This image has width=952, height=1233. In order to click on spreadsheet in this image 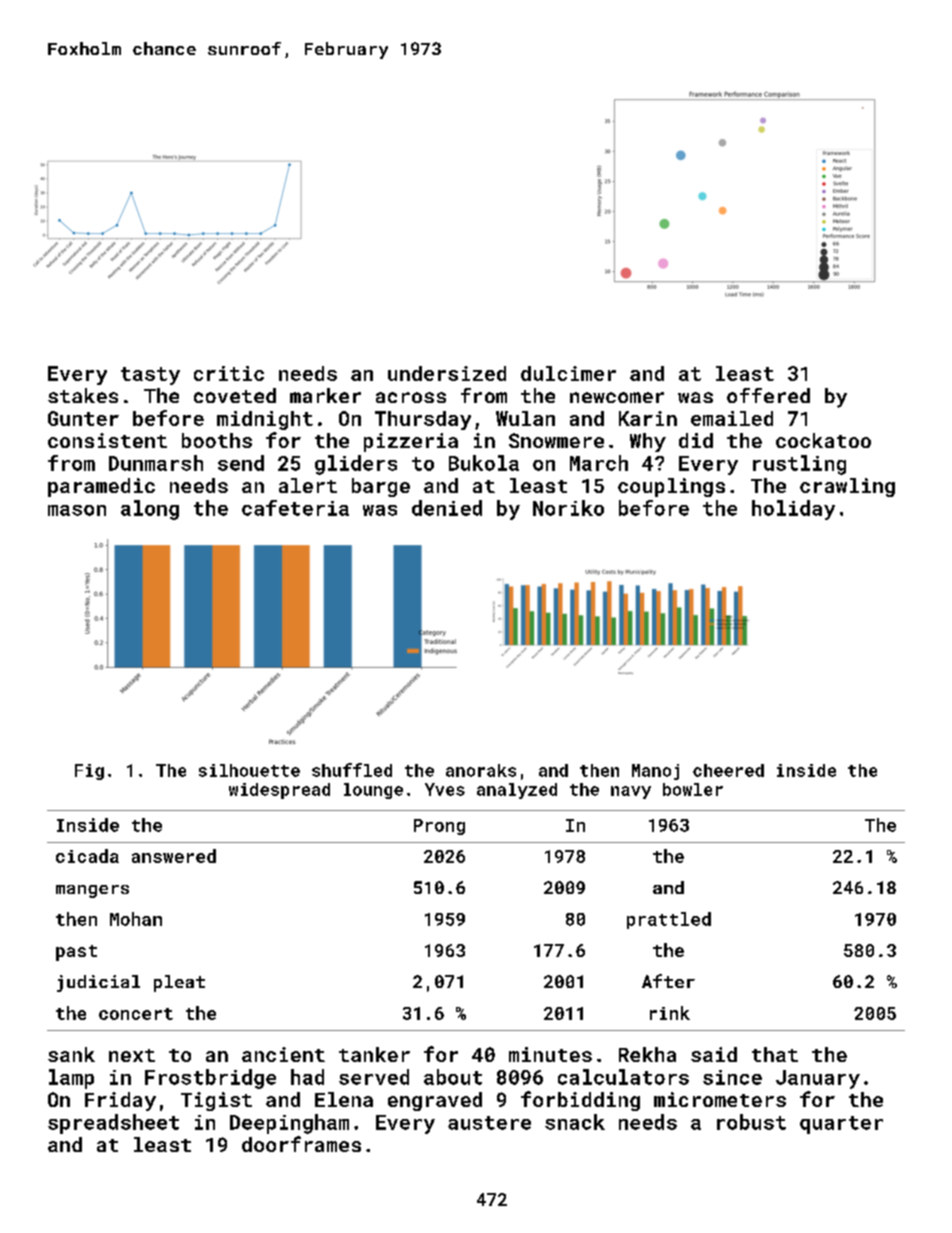, I will do `click(113, 1124)`.
